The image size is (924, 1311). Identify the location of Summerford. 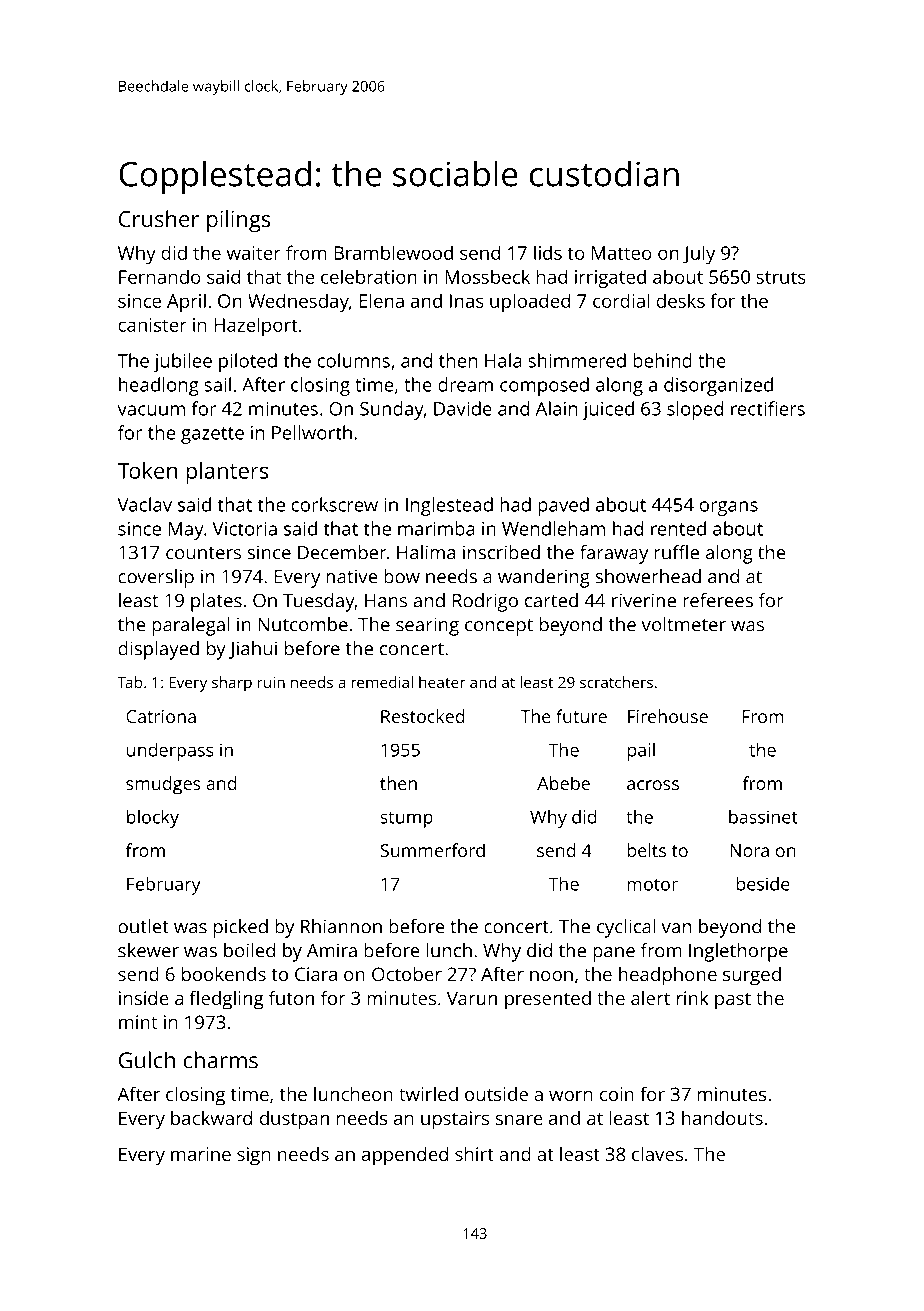
(432, 850).
